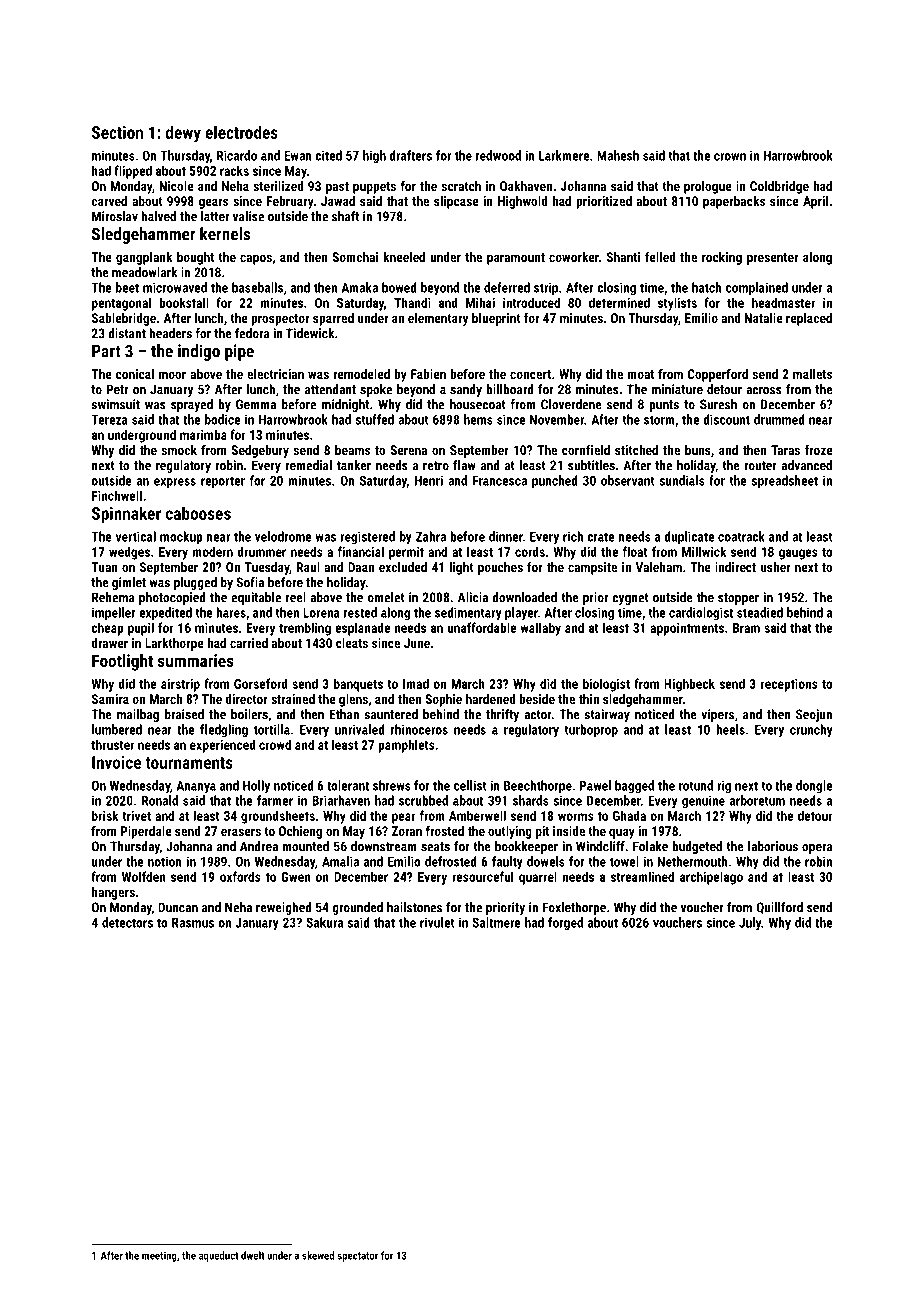 Image resolution: width=924 pixels, height=1308 pixels. Describe the element at coordinates (555, 481) in the screenshot. I see `punched` at that location.
